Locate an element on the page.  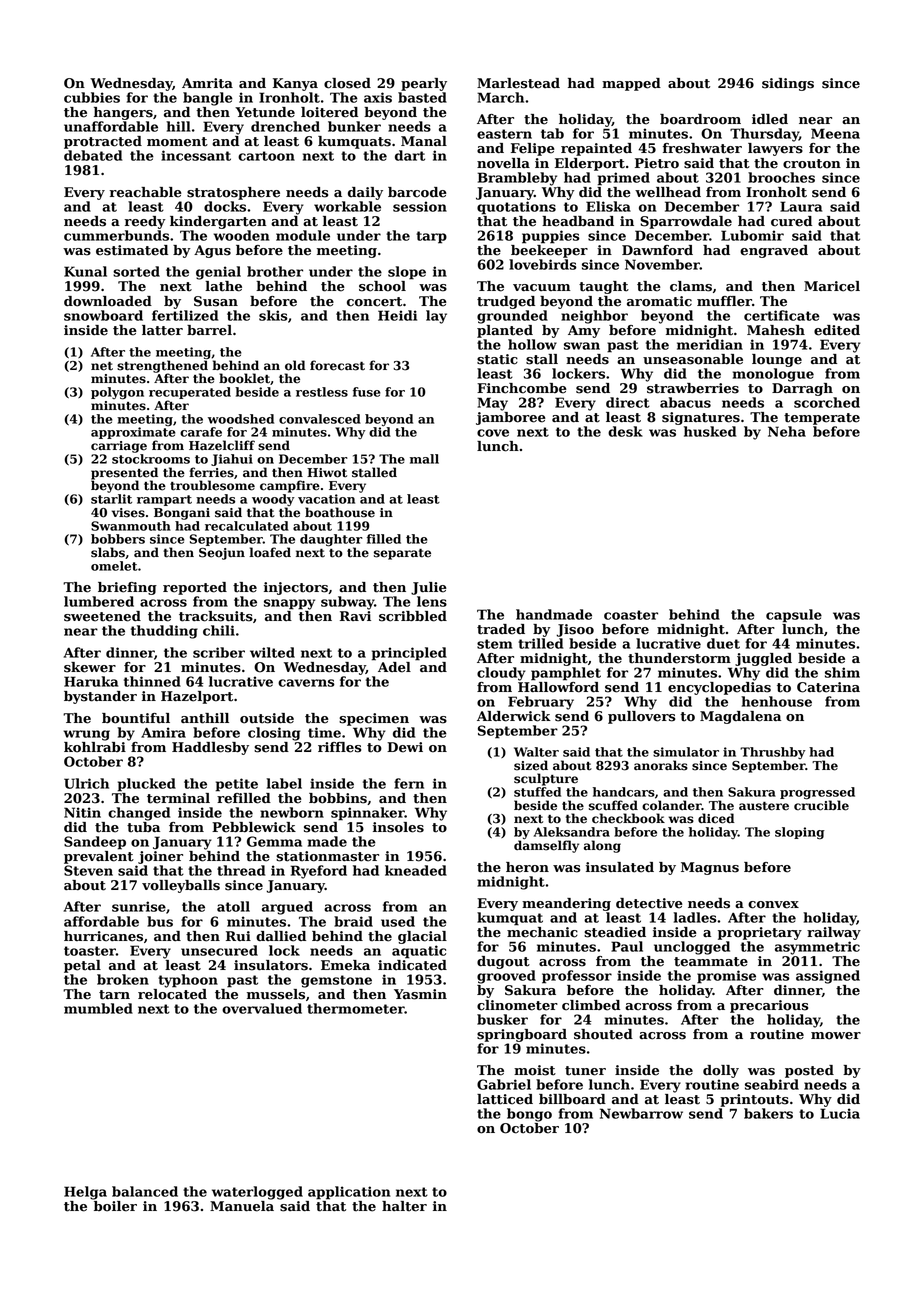
Steven is located at coordinates (88, 870).
